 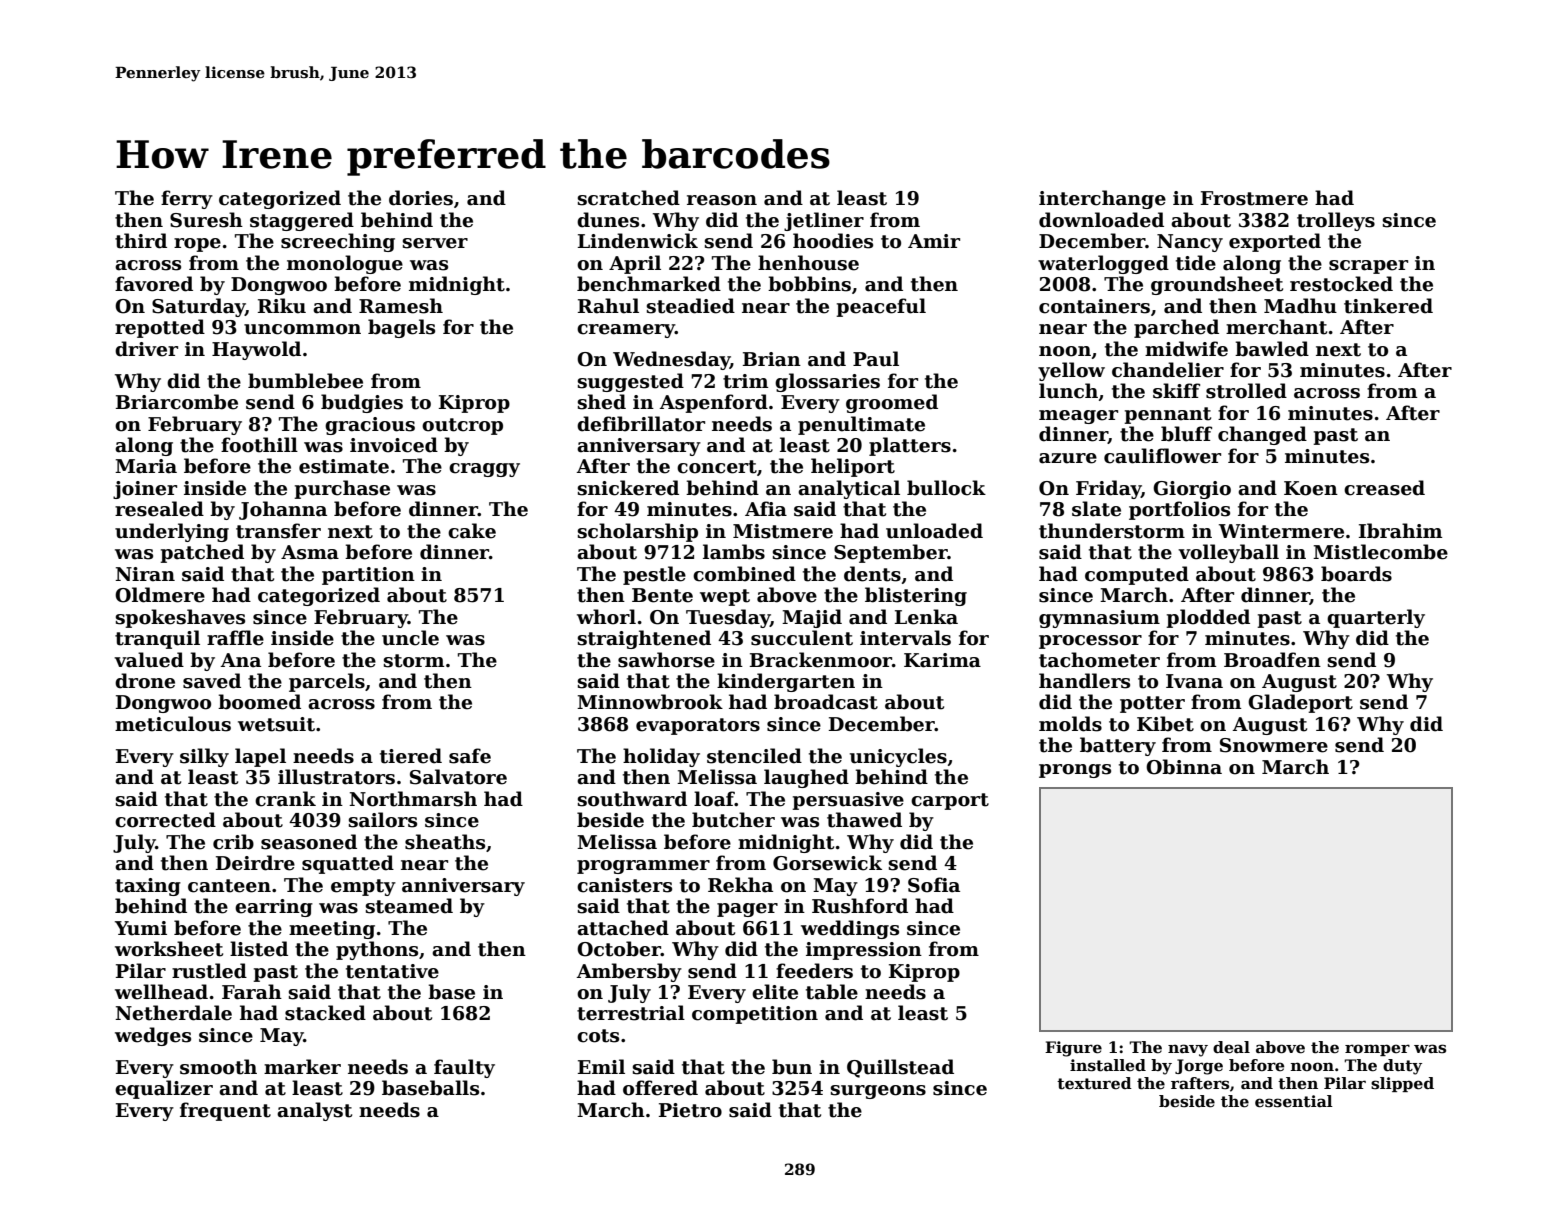 I want to click on whorl, so click(x=606, y=617).
